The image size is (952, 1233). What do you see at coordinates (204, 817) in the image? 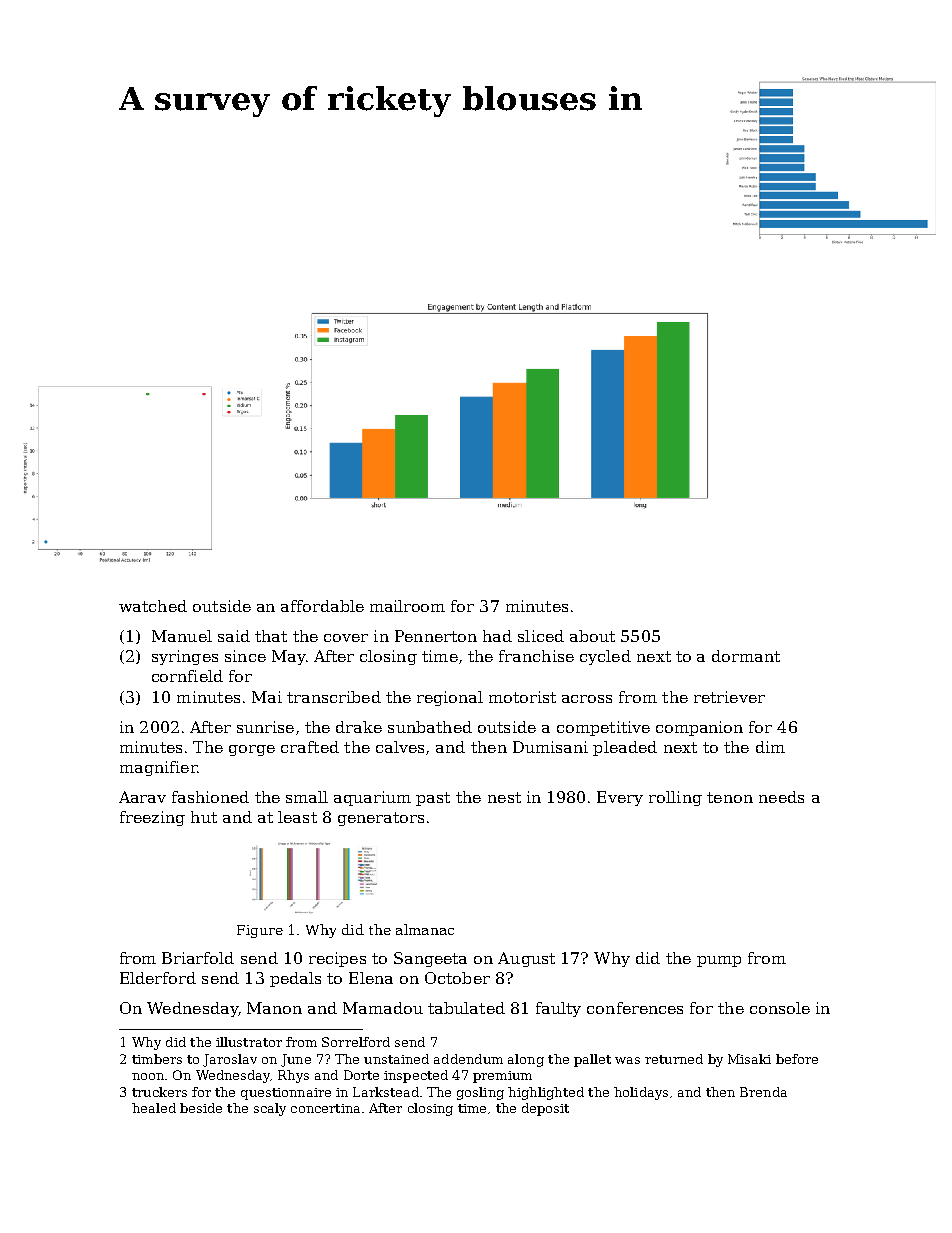
I see `hut` at bounding box center [204, 817].
